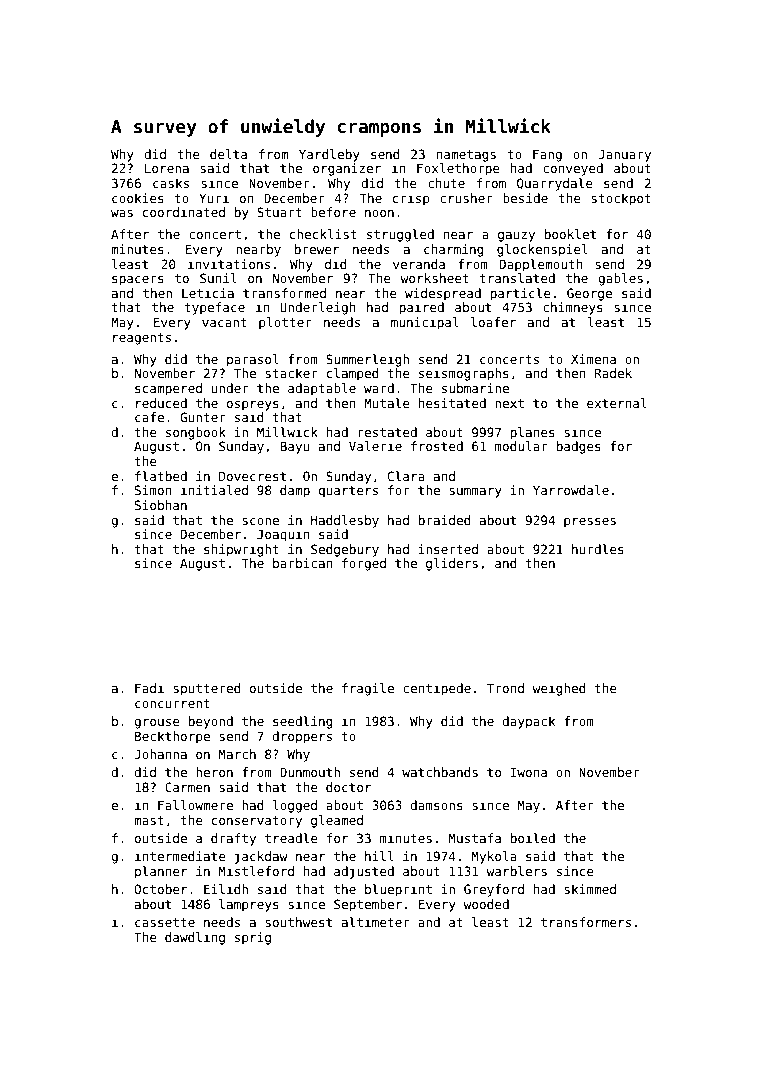 The width and height of the page is (763, 1082). Describe the element at coordinates (368, 689) in the page. I see `fragile` at that location.
